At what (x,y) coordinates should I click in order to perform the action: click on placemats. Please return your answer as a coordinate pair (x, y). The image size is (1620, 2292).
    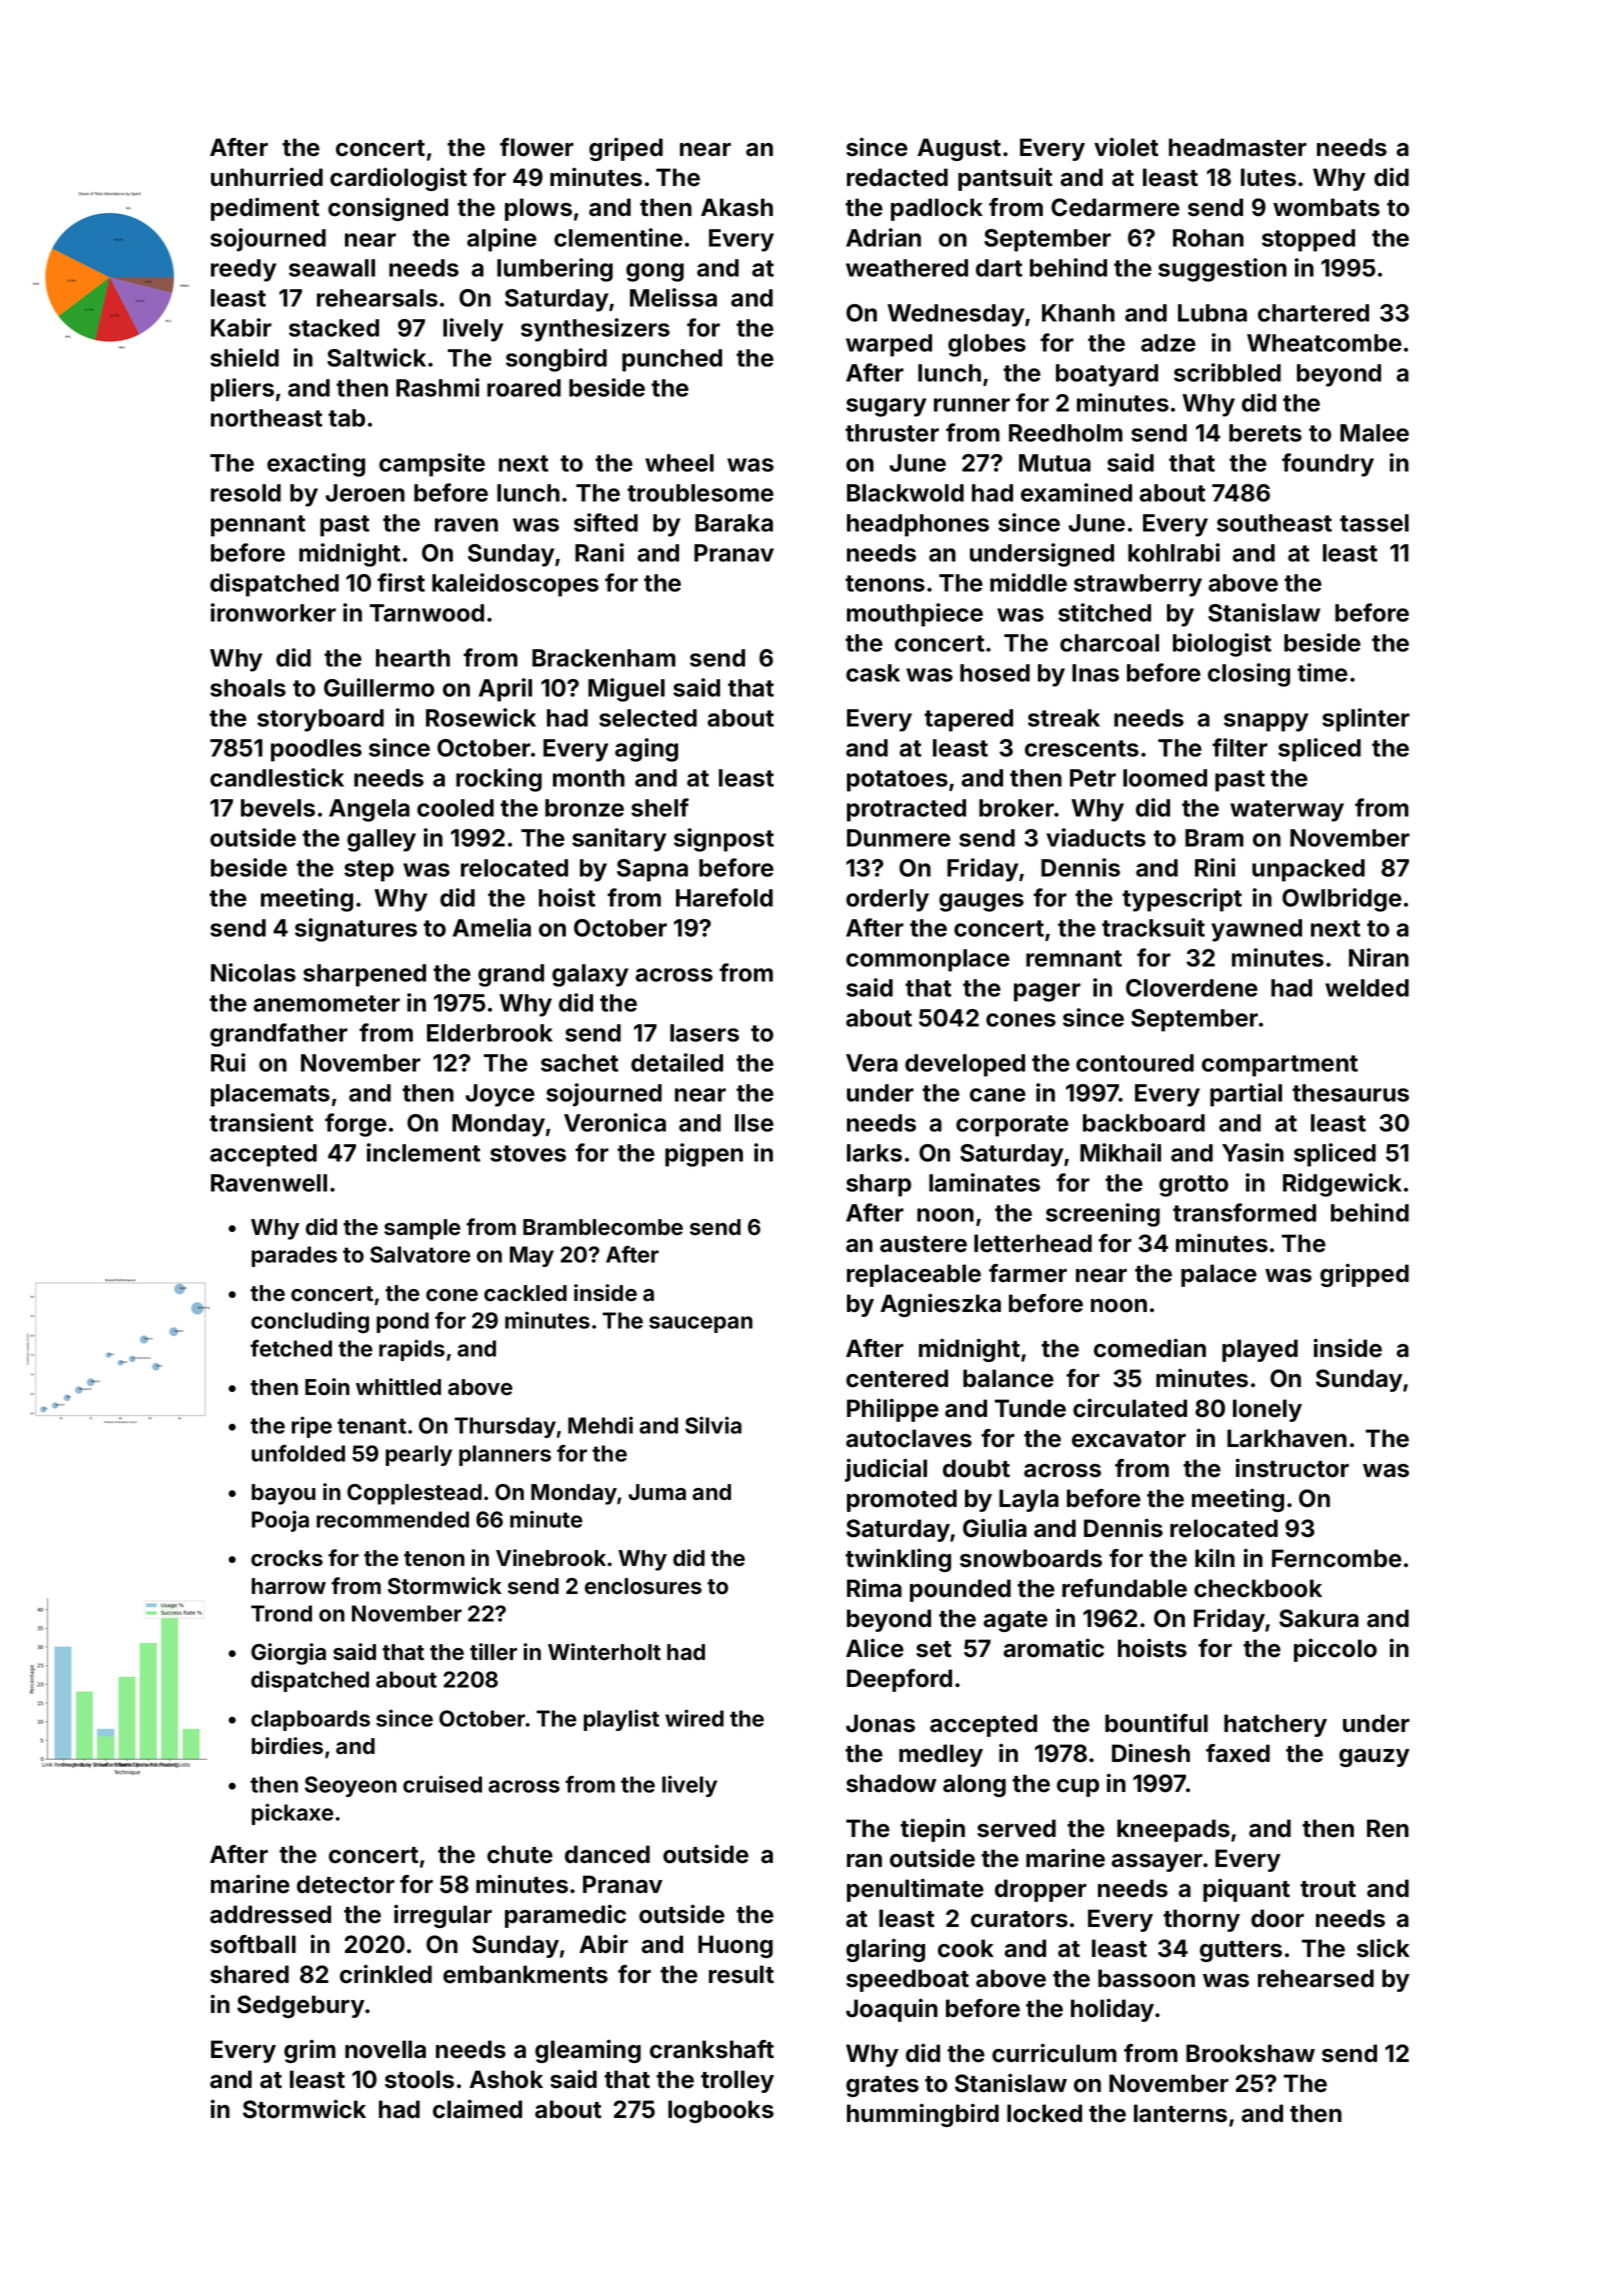
    Looking at the image, I should click on (270, 1095).
